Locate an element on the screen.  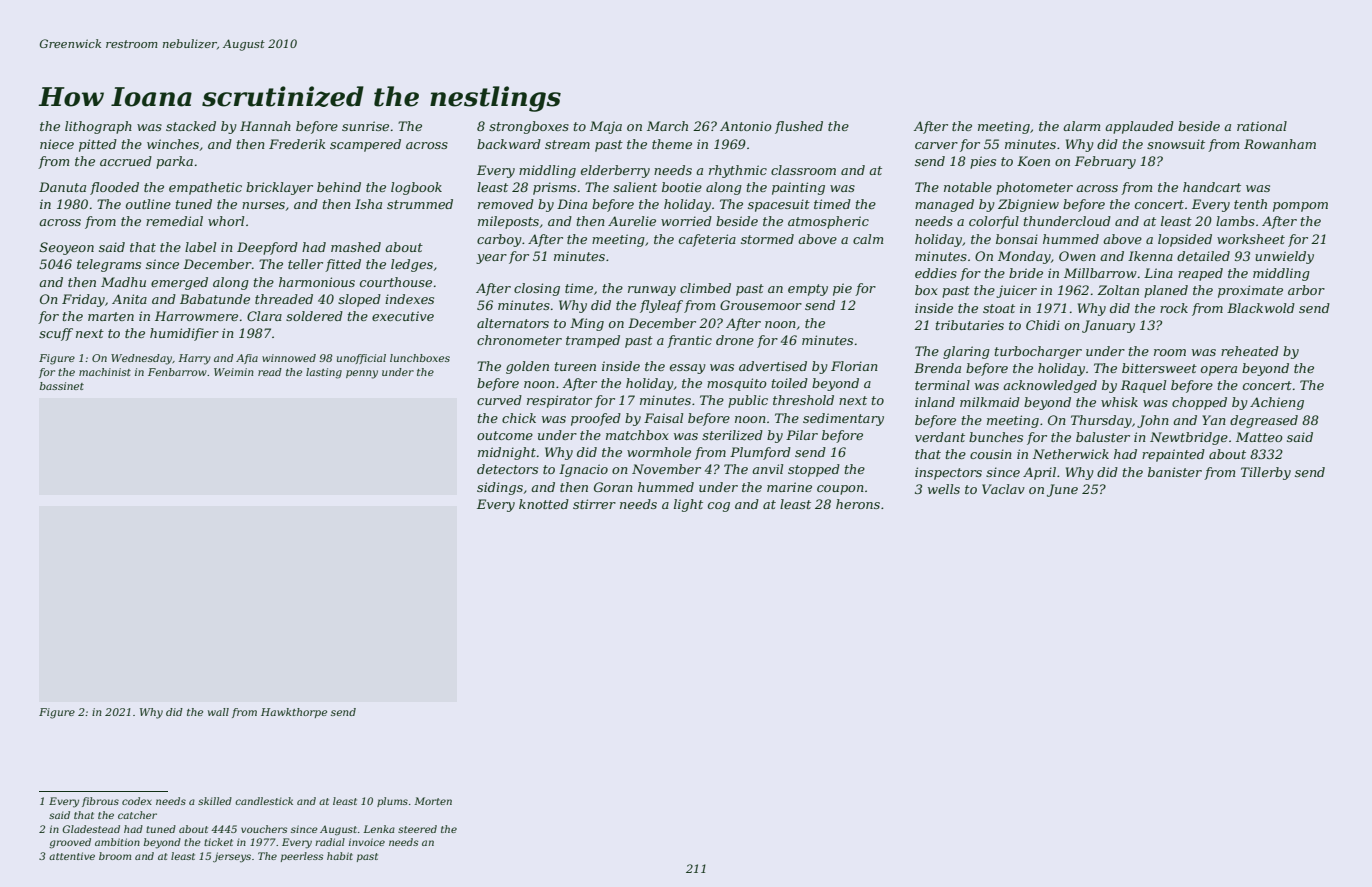
cafeteria is located at coordinates (707, 240).
